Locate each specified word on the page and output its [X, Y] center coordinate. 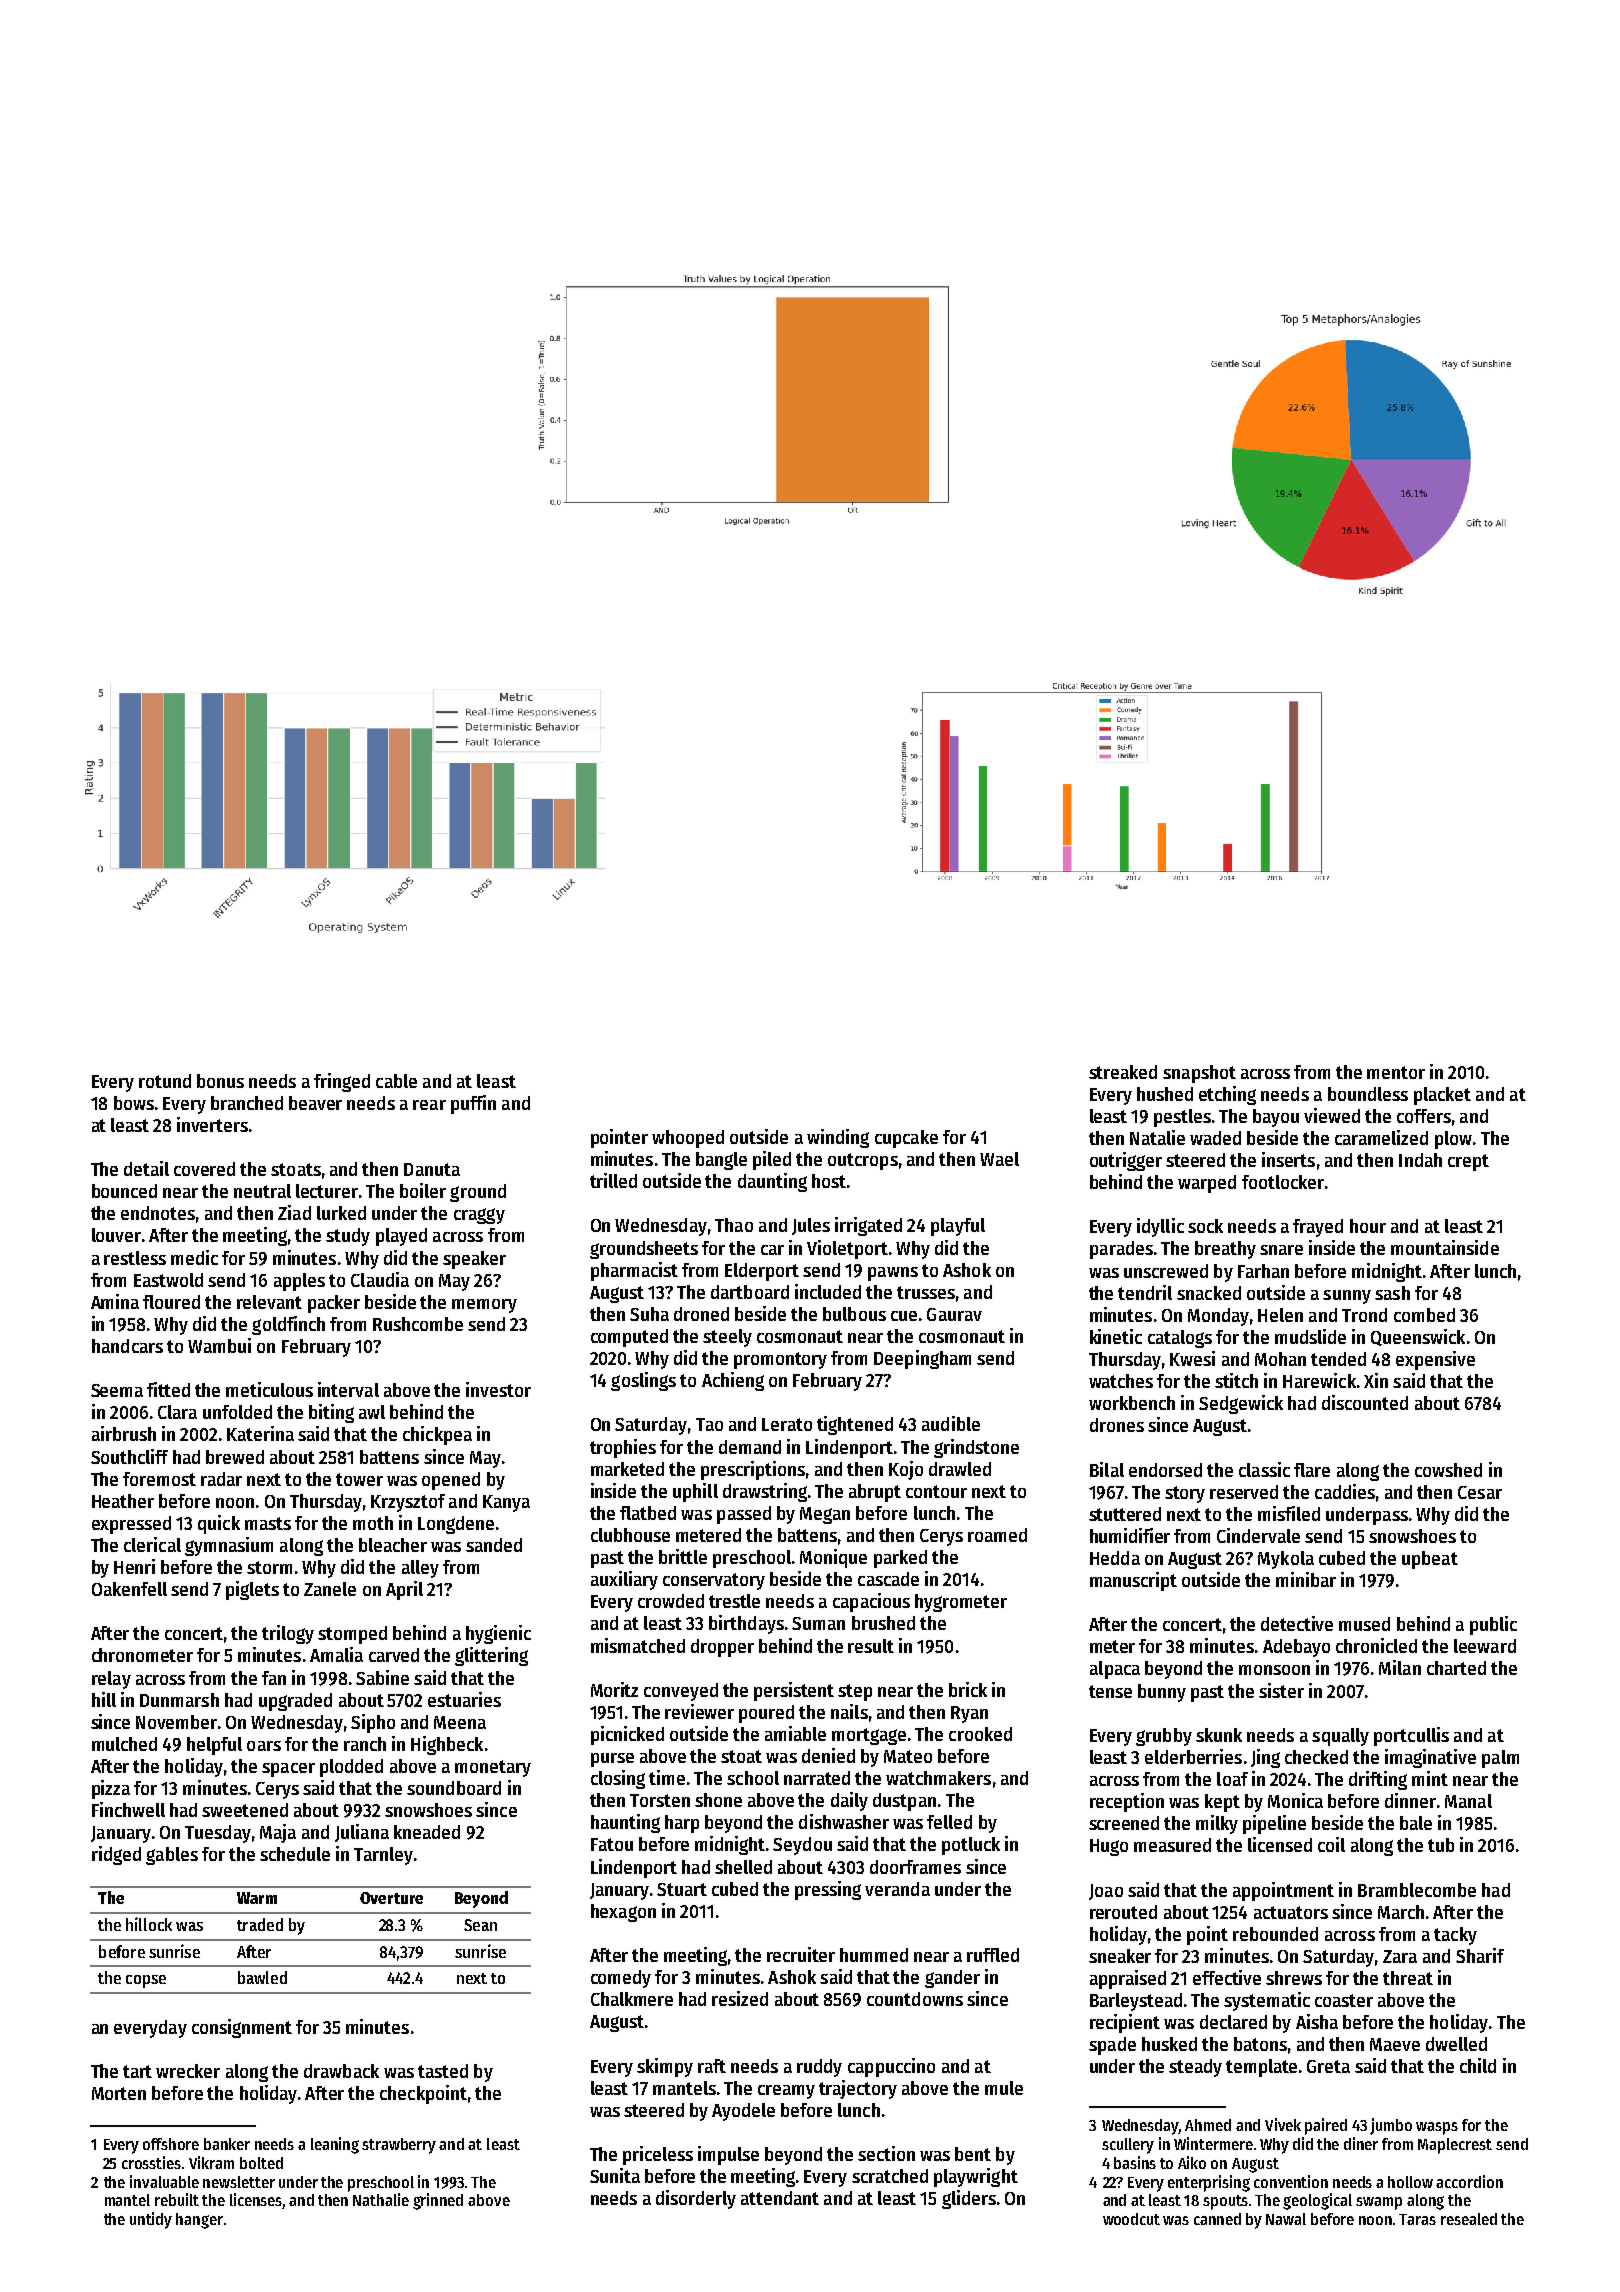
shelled [743, 1867]
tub [1441, 1845]
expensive [1435, 1360]
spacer [288, 1770]
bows [134, 1103]
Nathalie [381, 2199]
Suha [649, 1314]
